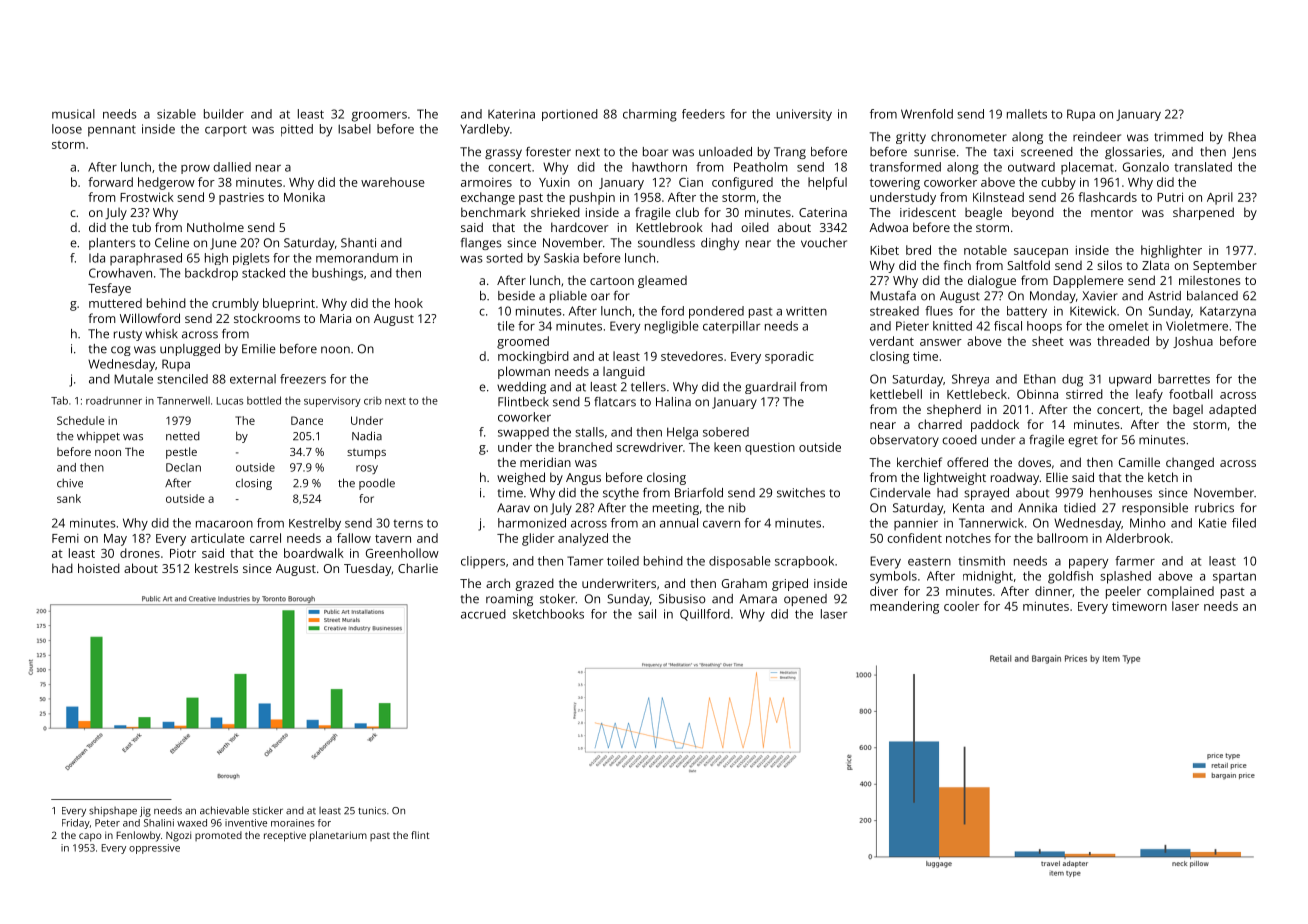 The height and width of the screenshot is (924, 1308). Describe the element at coordinates (959, 440) in the screenshot. I see `cooed` at that location.
